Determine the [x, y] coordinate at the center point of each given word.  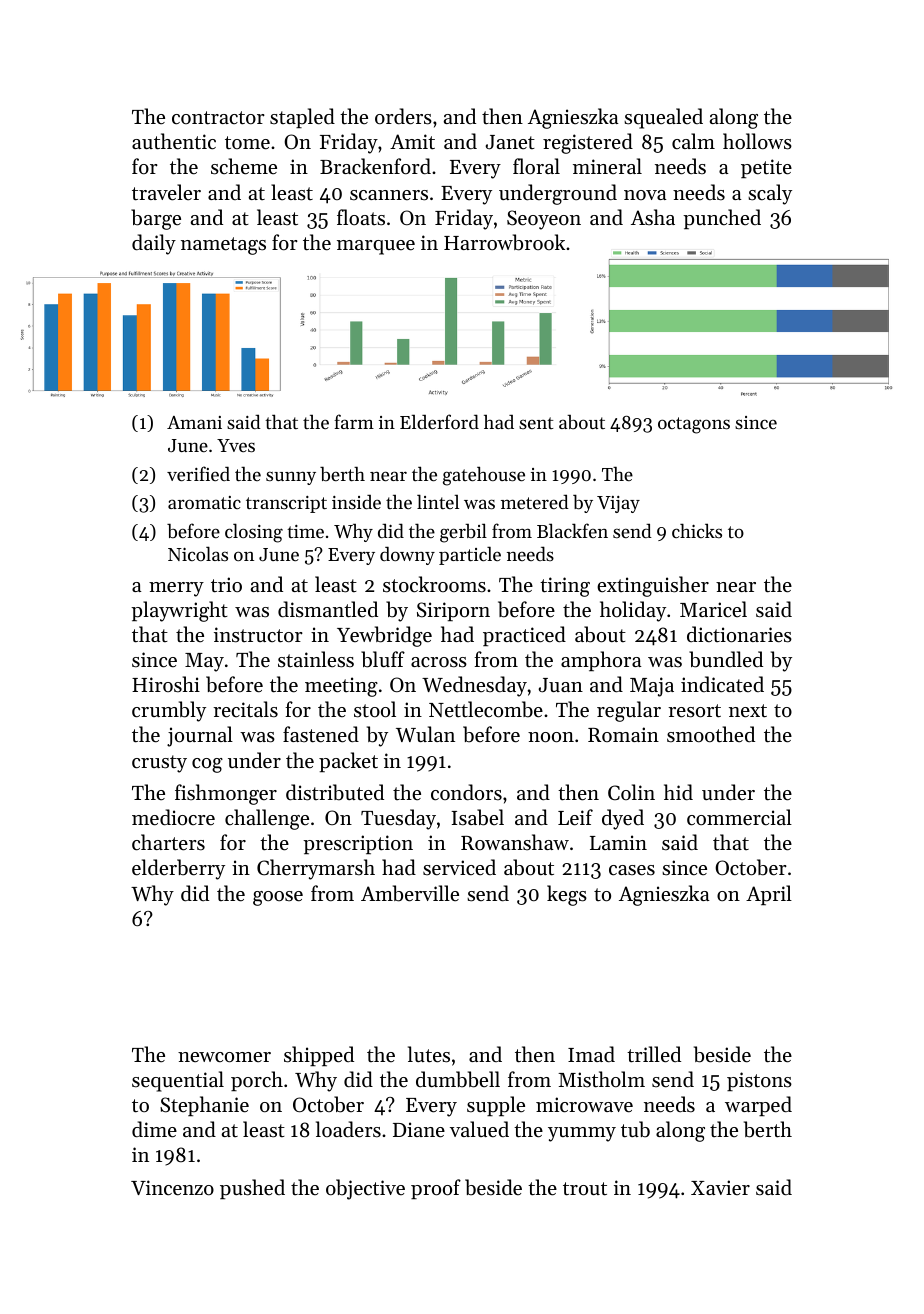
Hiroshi [166, 684]
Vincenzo [172, 1188]
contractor [218, 118]
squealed [663, 118]
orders [403, 116]
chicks [697, 530]
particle [470, 555]
